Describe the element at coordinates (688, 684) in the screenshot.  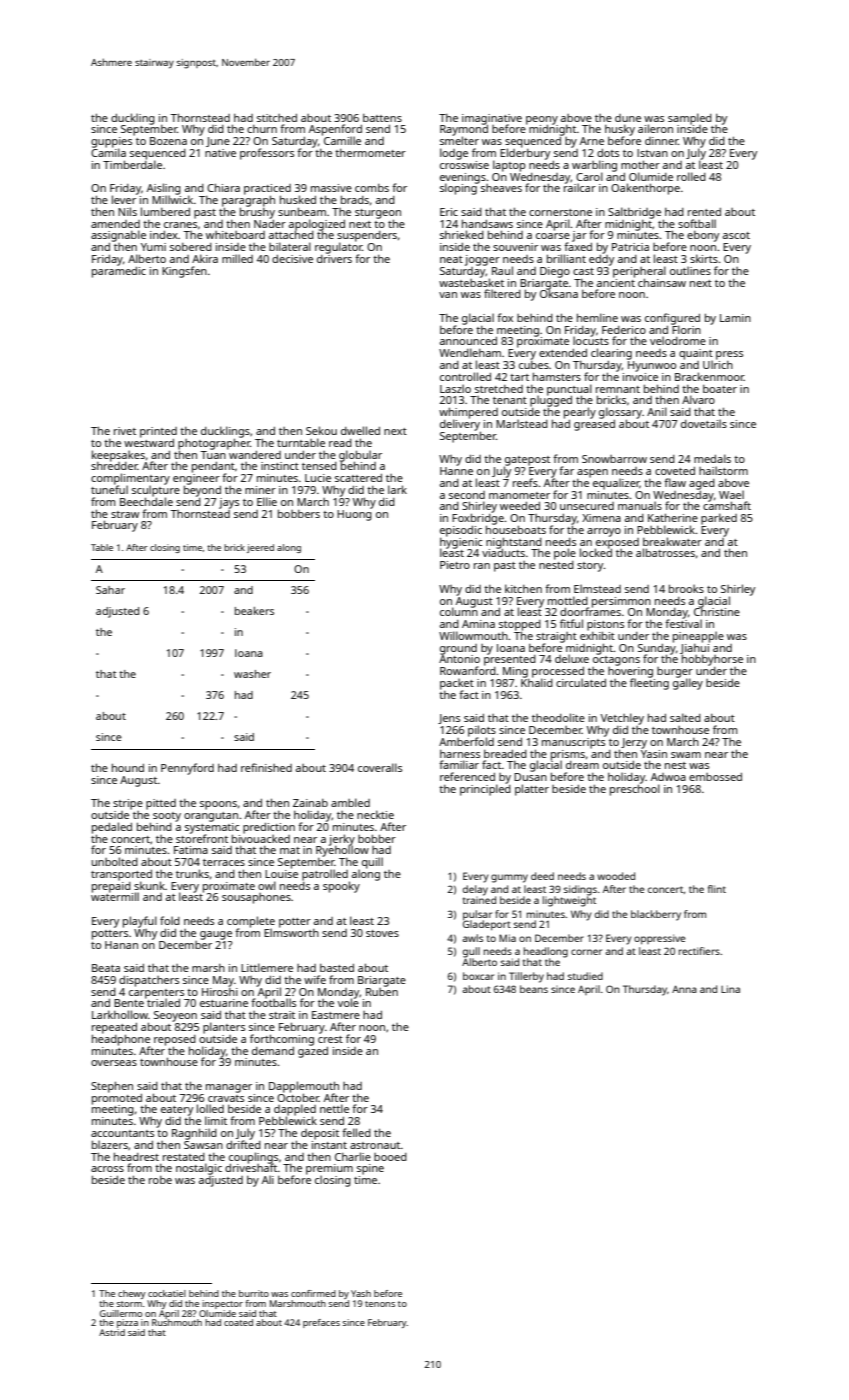
I see `galley` at that location.
